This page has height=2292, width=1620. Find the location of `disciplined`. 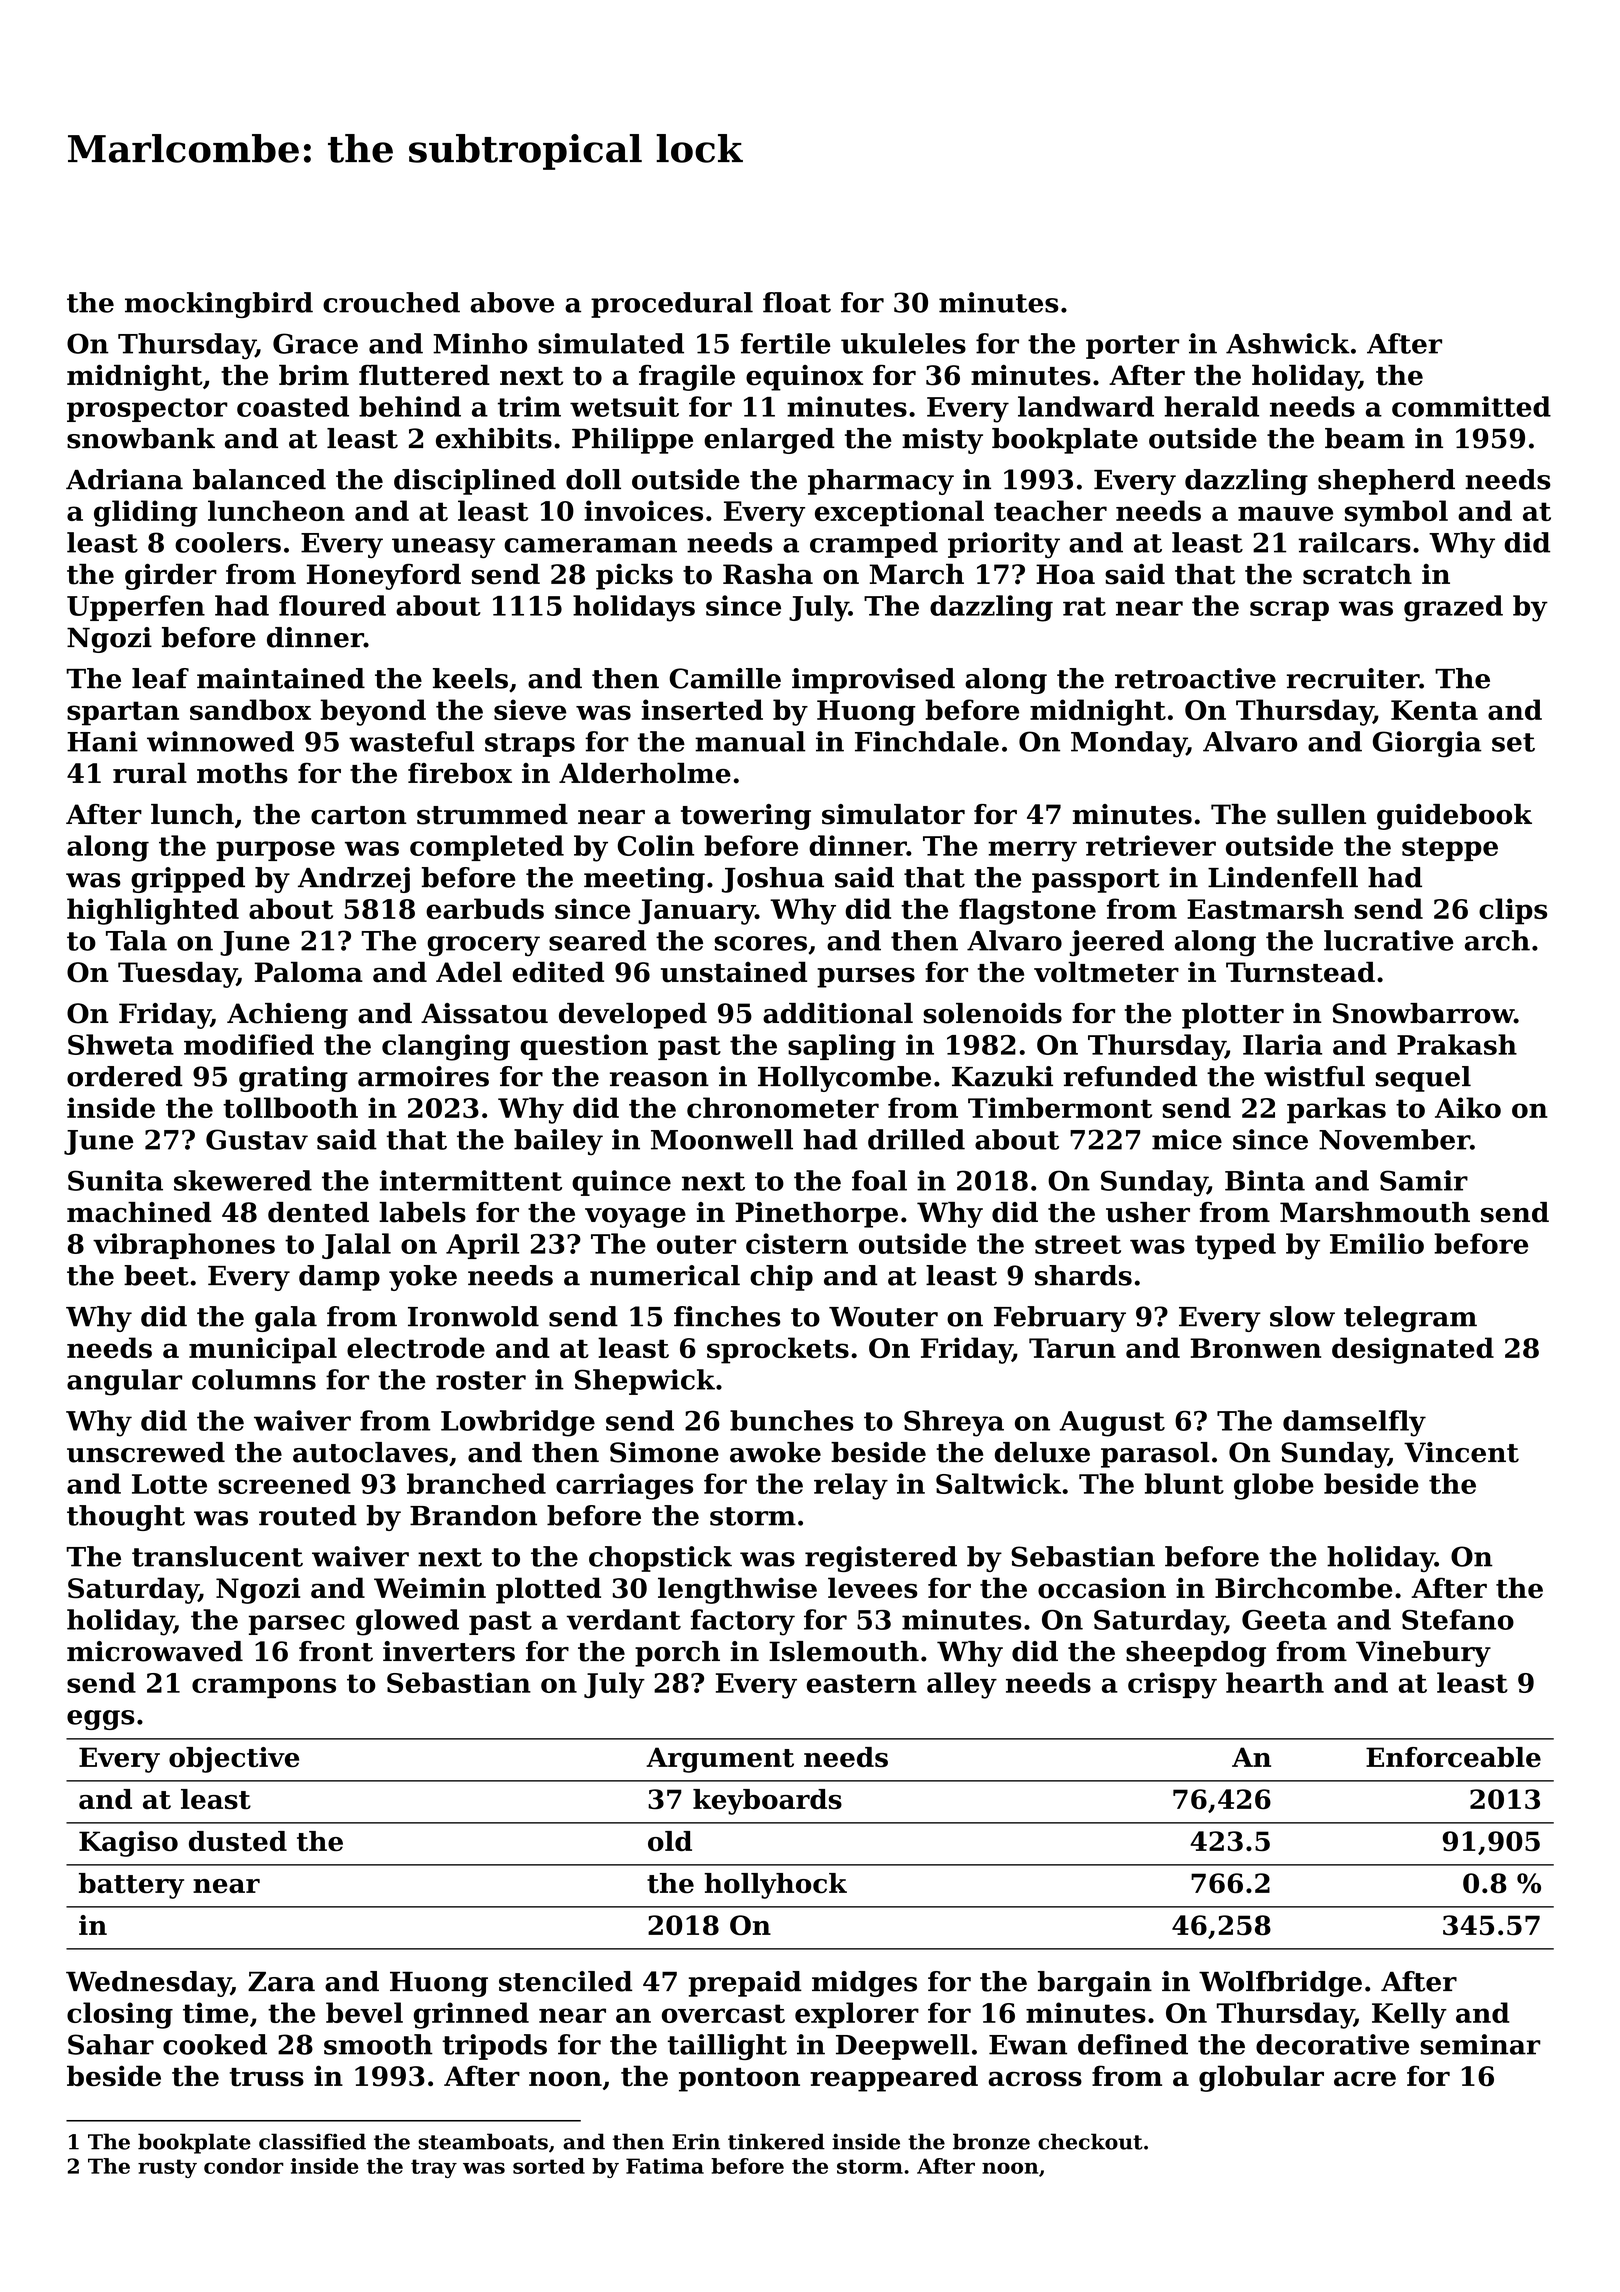

disciplined is located at coordinates (475, 482).
